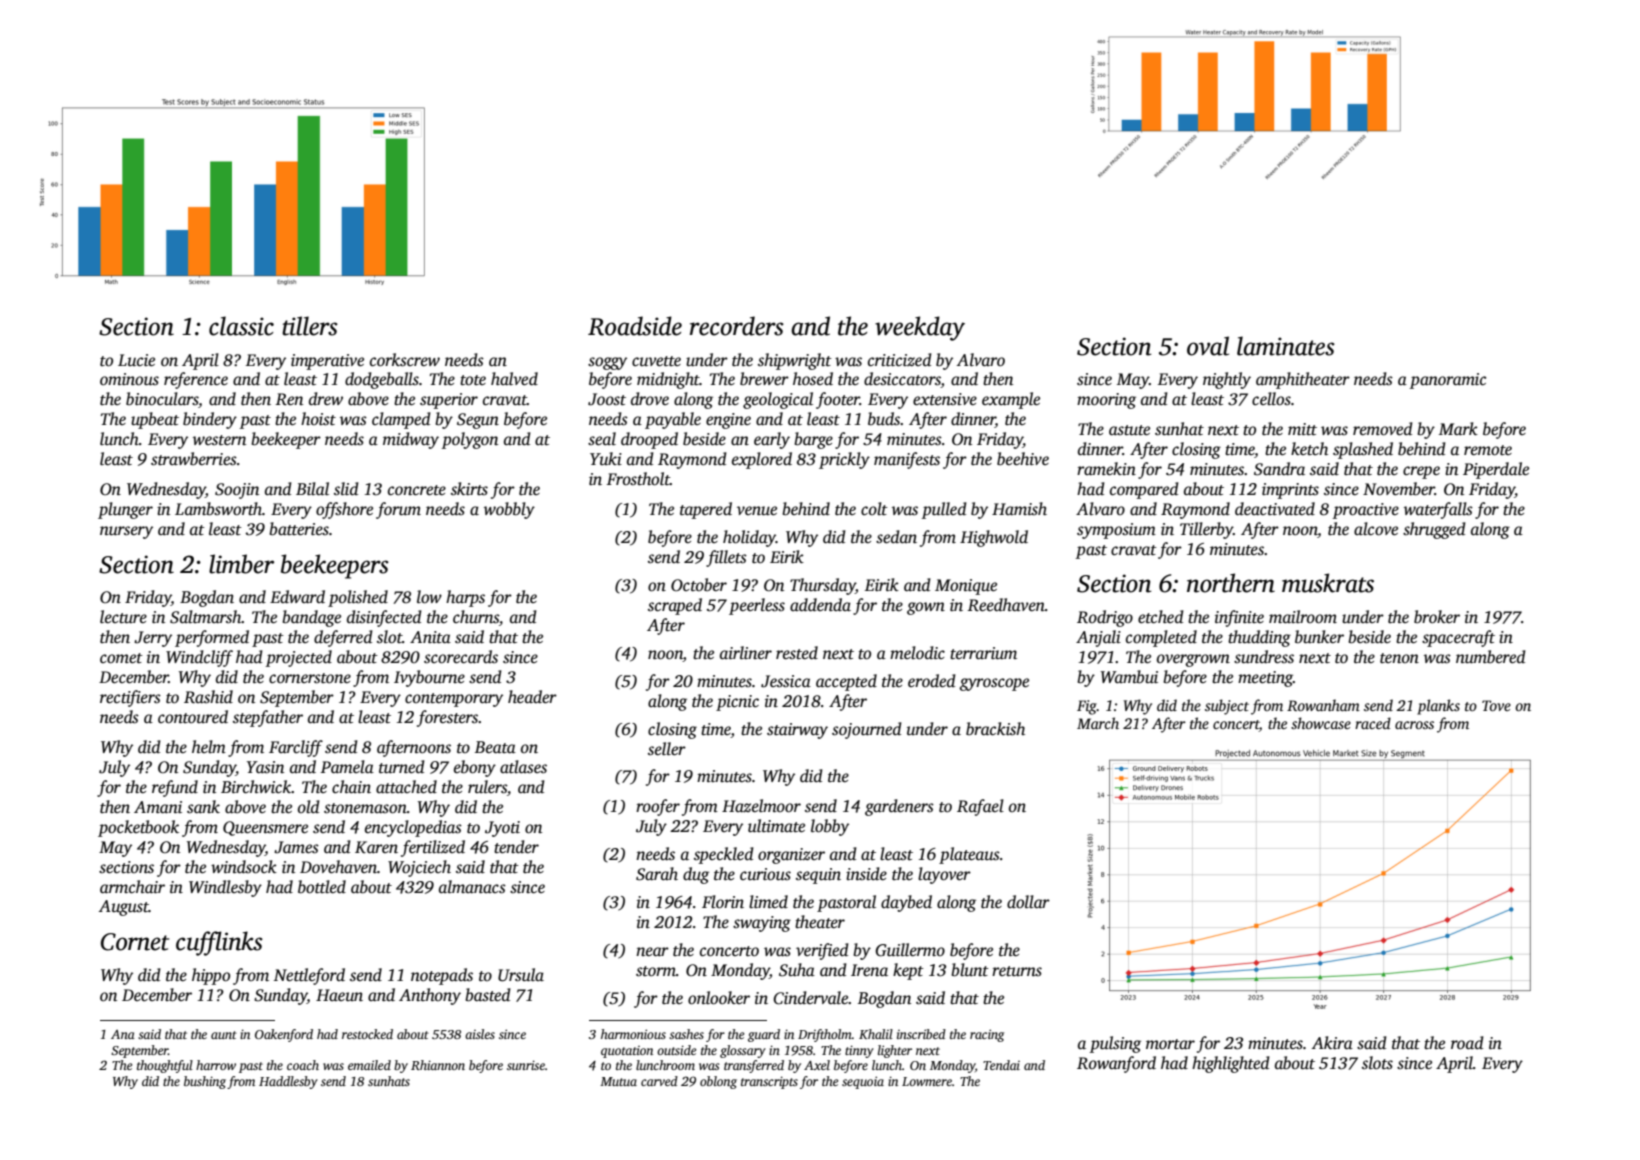 The height and width of the image is (1160, 1640). Describe the element at coordinates (830, 827) in the image. I see `lobby` at that location.
